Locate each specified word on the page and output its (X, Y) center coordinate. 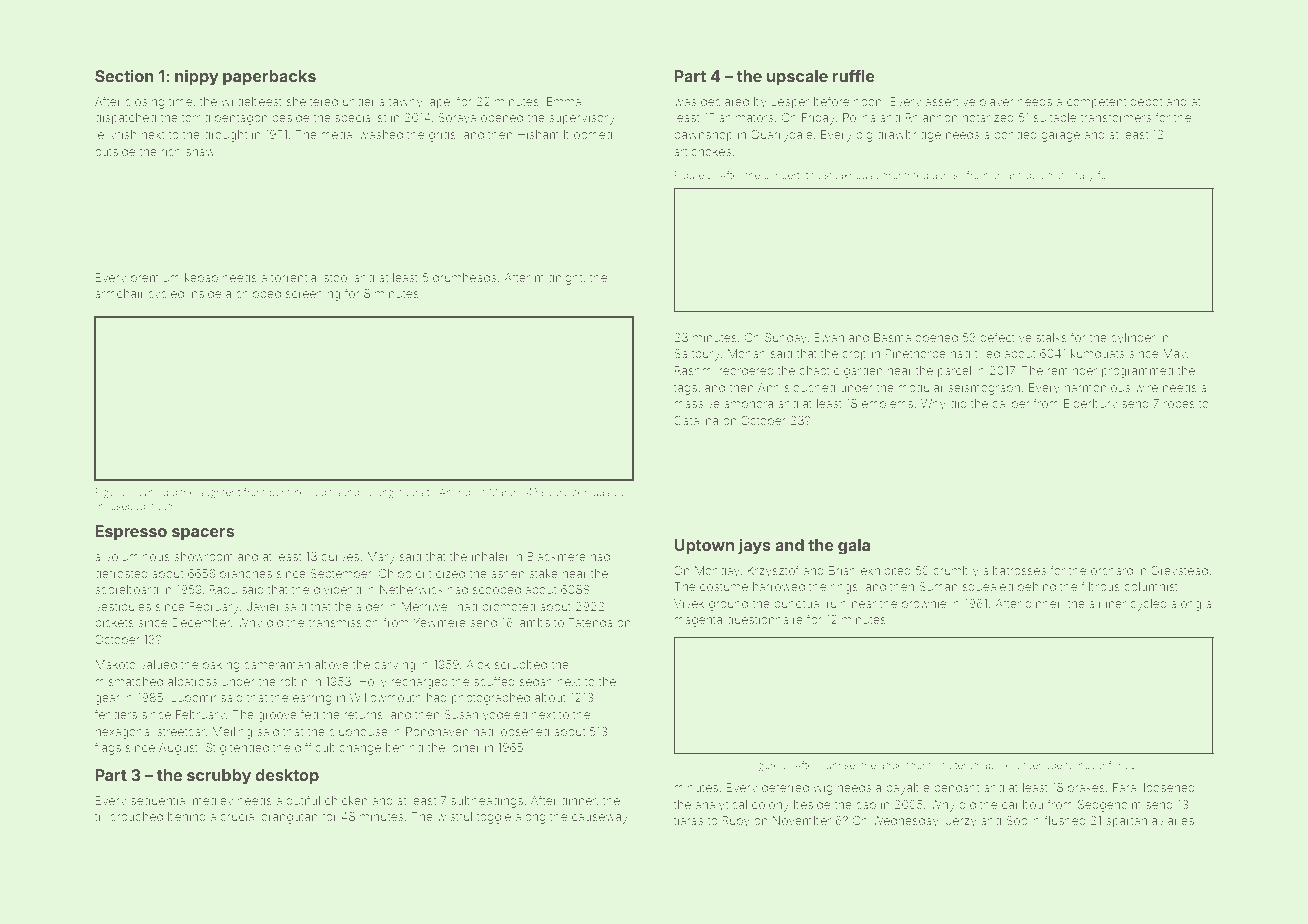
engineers (400, 493)
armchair (119, 293)
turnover (1085, 765)
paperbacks (269, 78)
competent (1096, 103)
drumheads (464, 277)
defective (1006, 337)
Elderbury (1090, 405)
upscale (797, 78)
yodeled (505, 716)
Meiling (232, 733)
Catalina (696, 420)
